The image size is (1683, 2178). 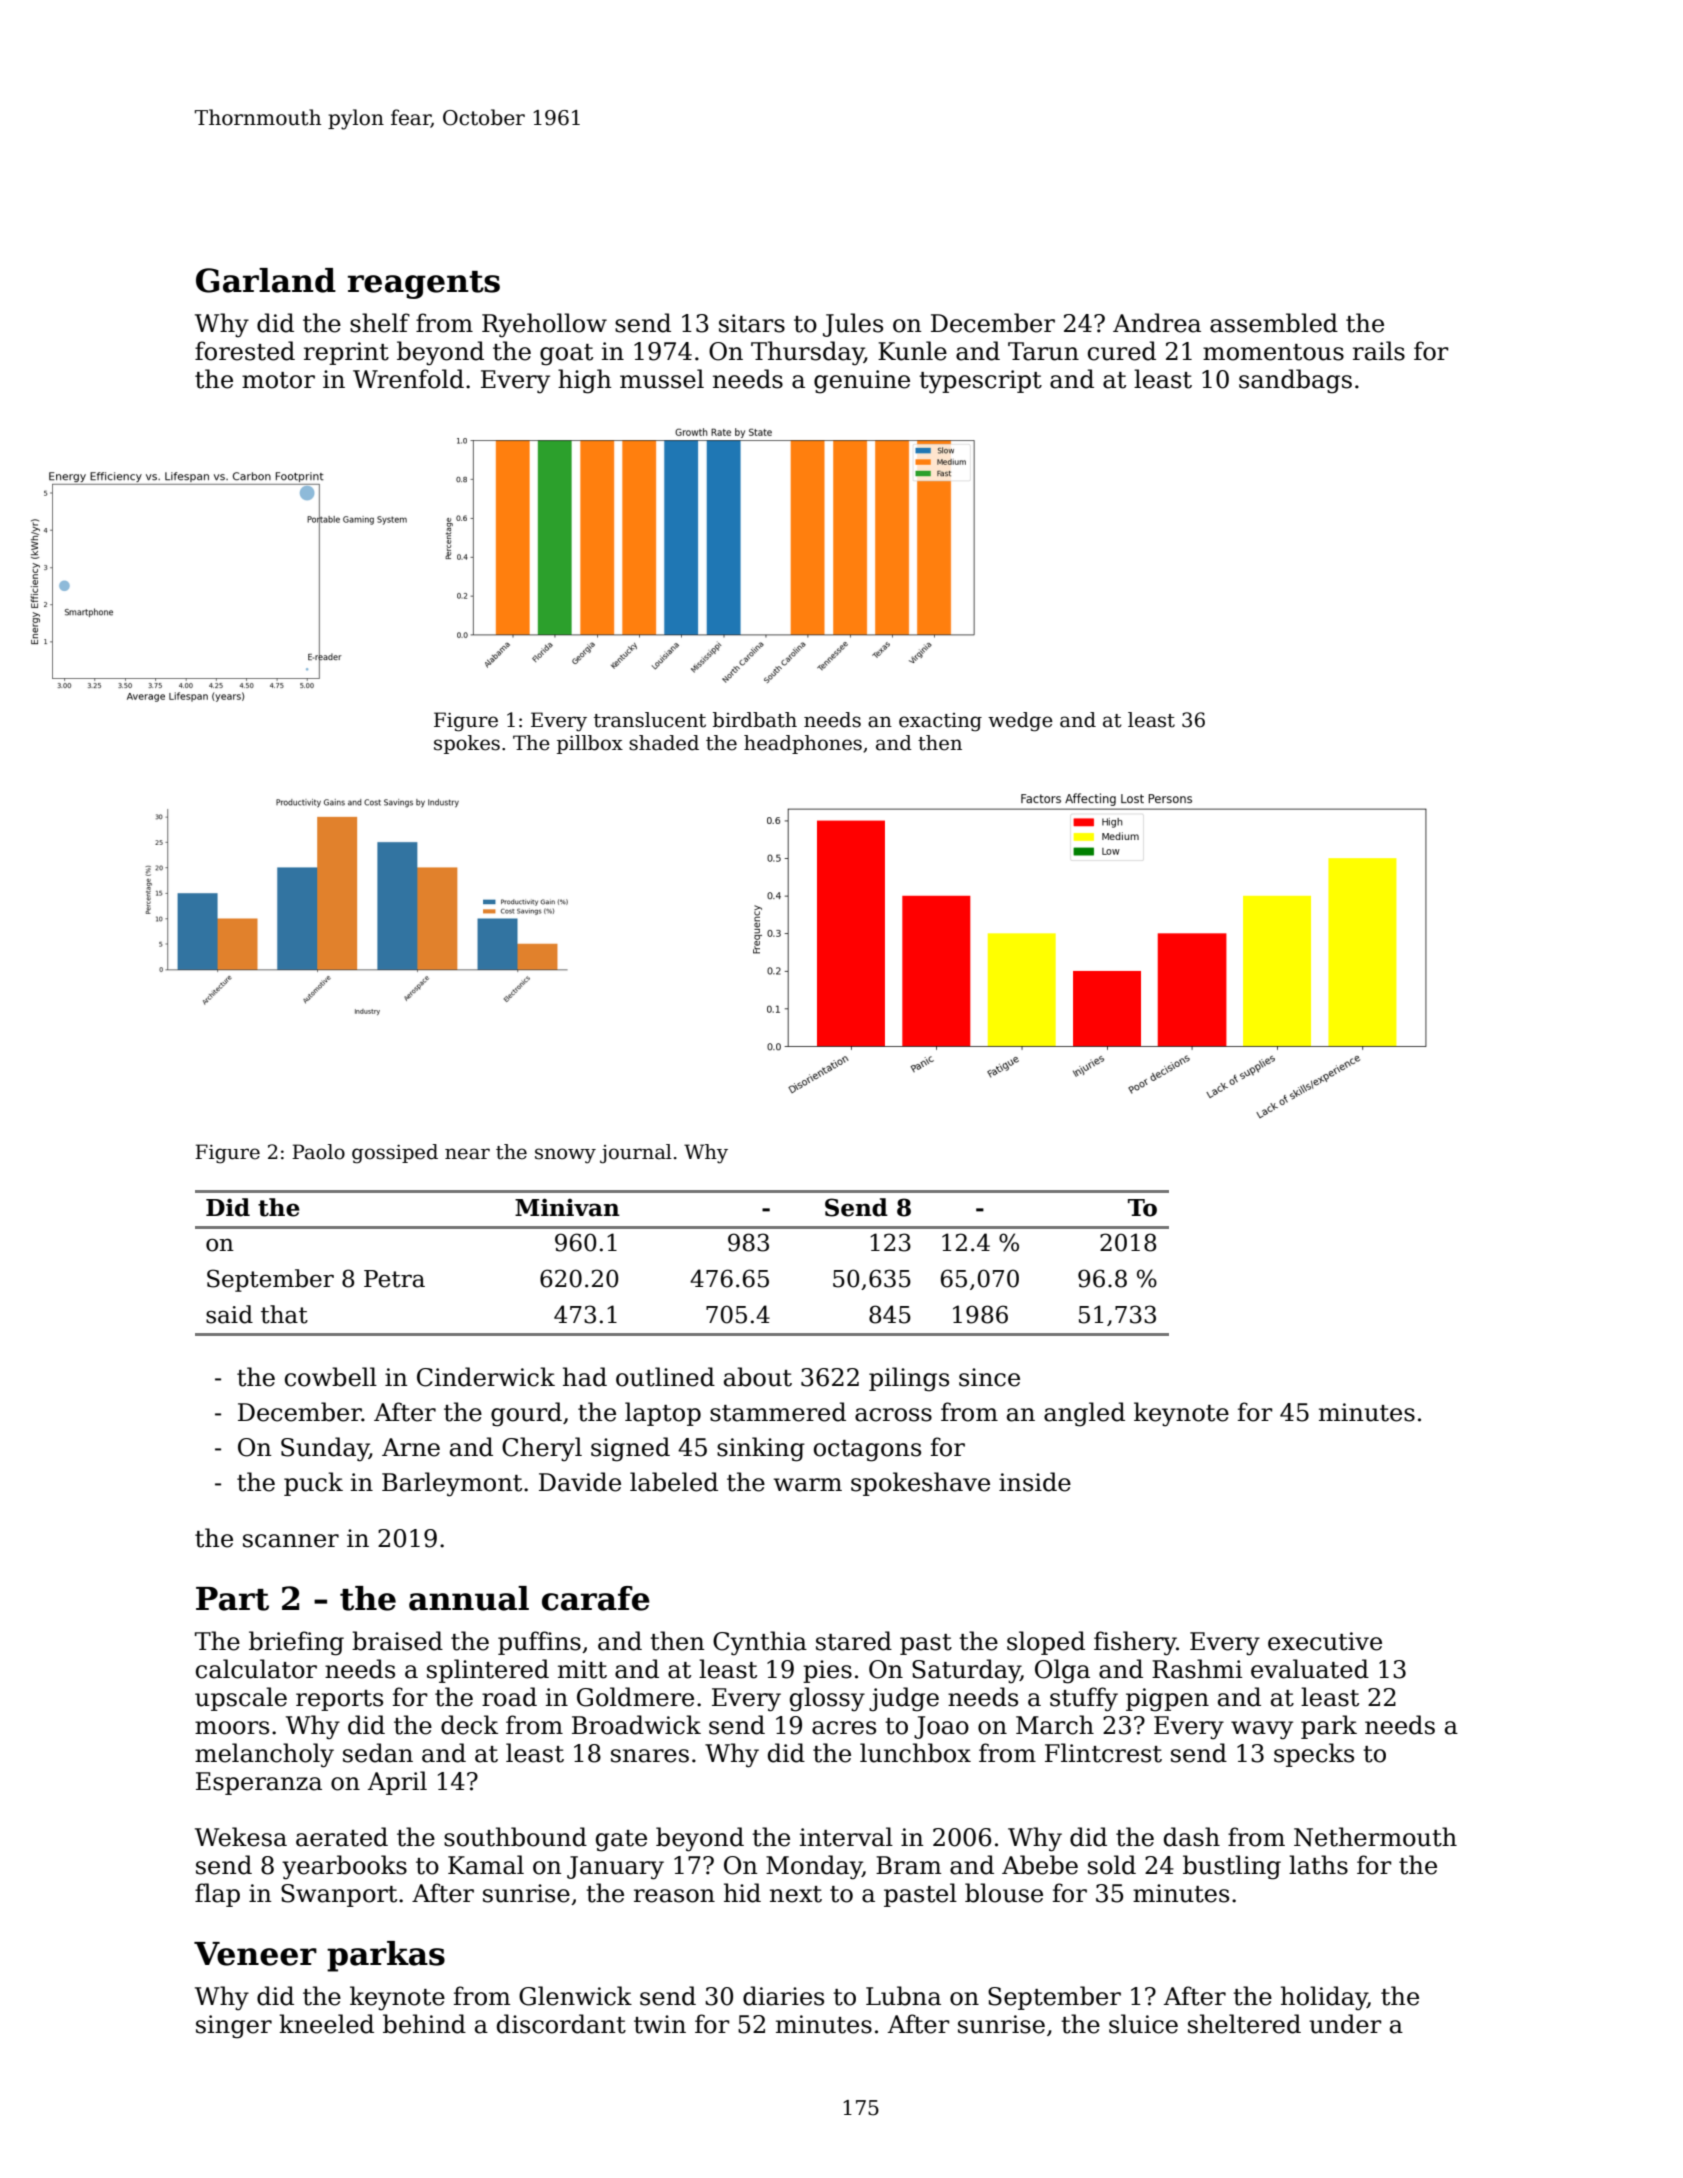 What do you see at coordinates (590, 744) in the image?
I see `pillbox` at bounding box center [590, 744].
